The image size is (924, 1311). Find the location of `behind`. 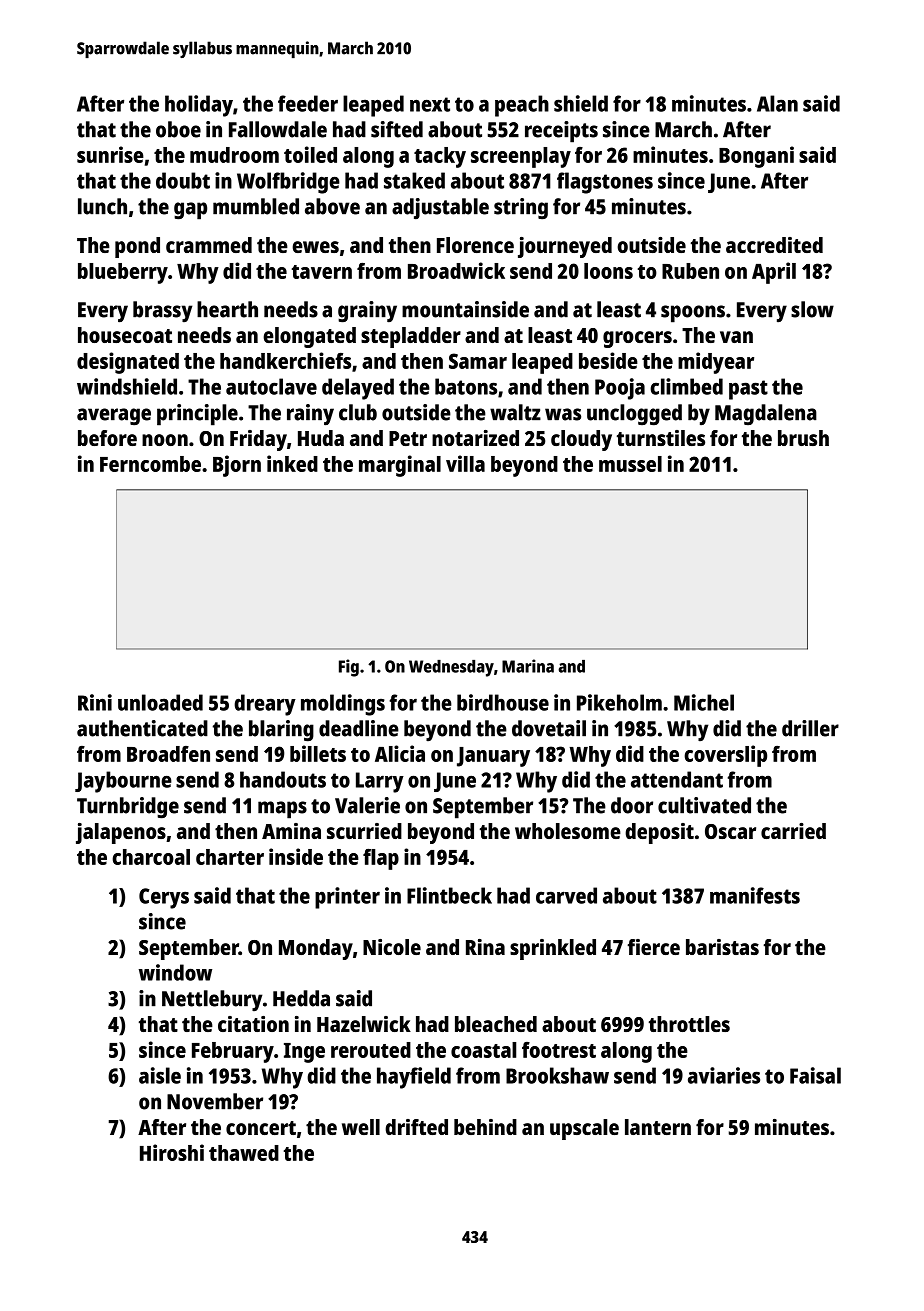

behind is located at coordinates (485, 1127).
